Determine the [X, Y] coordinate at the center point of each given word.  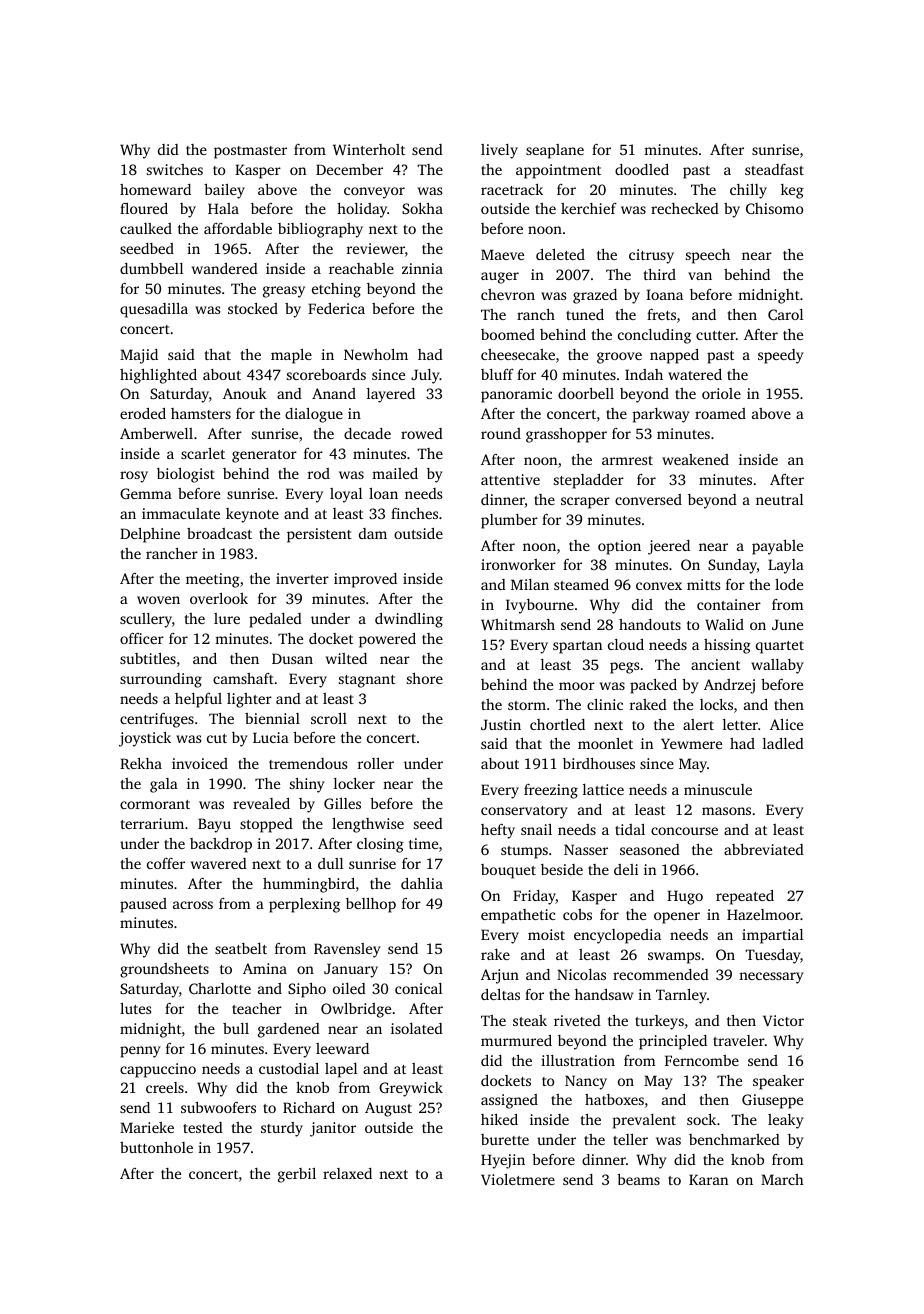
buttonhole [156, 1147]
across [193, 905]
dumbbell [151, 268]
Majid [139, 356]
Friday [534, 897]
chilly [748, 191]
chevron [508, 294]
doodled [642, 169]
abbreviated [764, 849]
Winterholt [369, 149]
